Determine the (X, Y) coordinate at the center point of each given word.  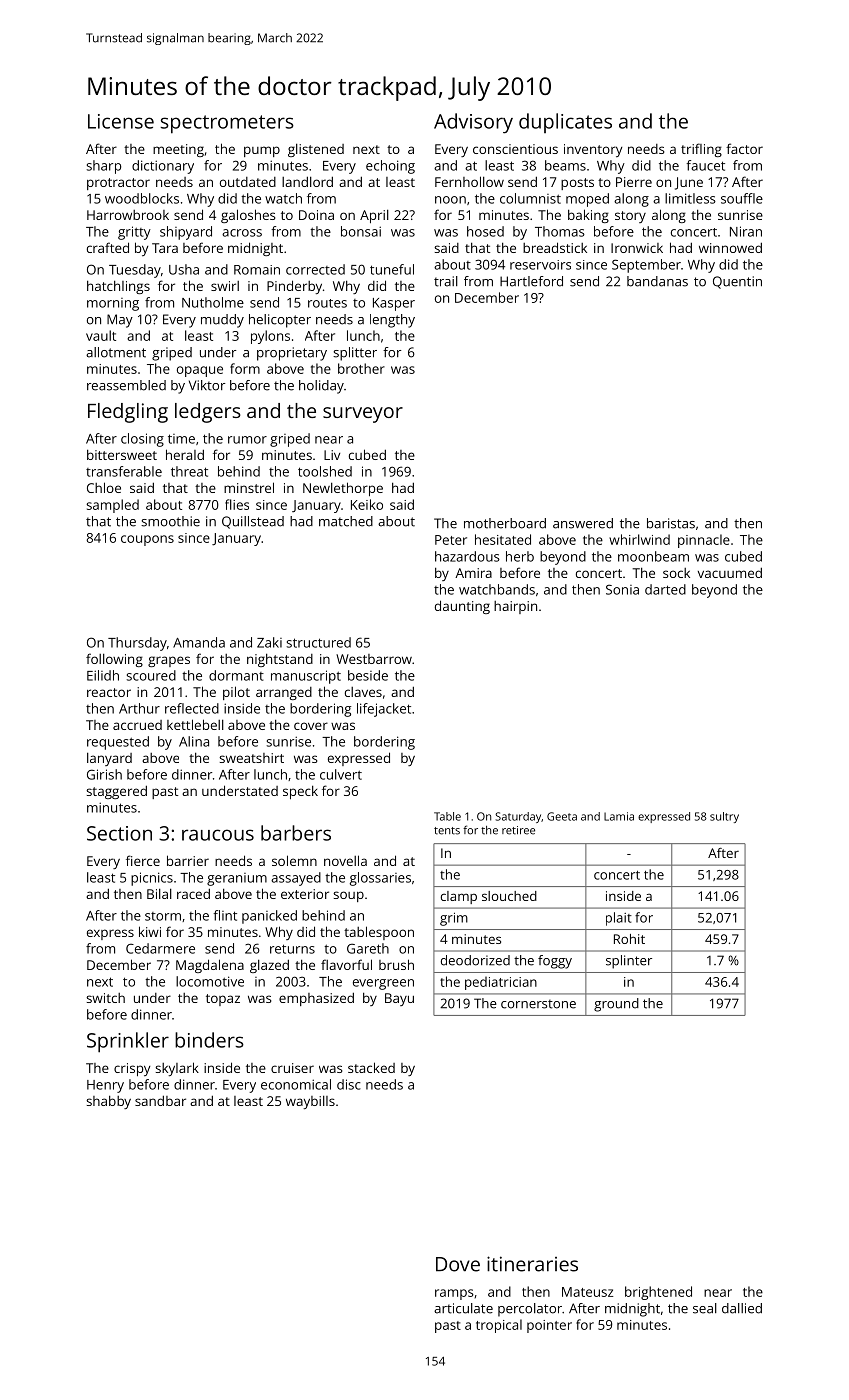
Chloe (104, 487)
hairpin (515, 607)
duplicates (565, 123)
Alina (194, 741)
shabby (108, 1102)
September (646, 266)
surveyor (363, 415)
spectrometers (227, 124)
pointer (549, 1326)
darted (665, 589)
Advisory (473, 123)
